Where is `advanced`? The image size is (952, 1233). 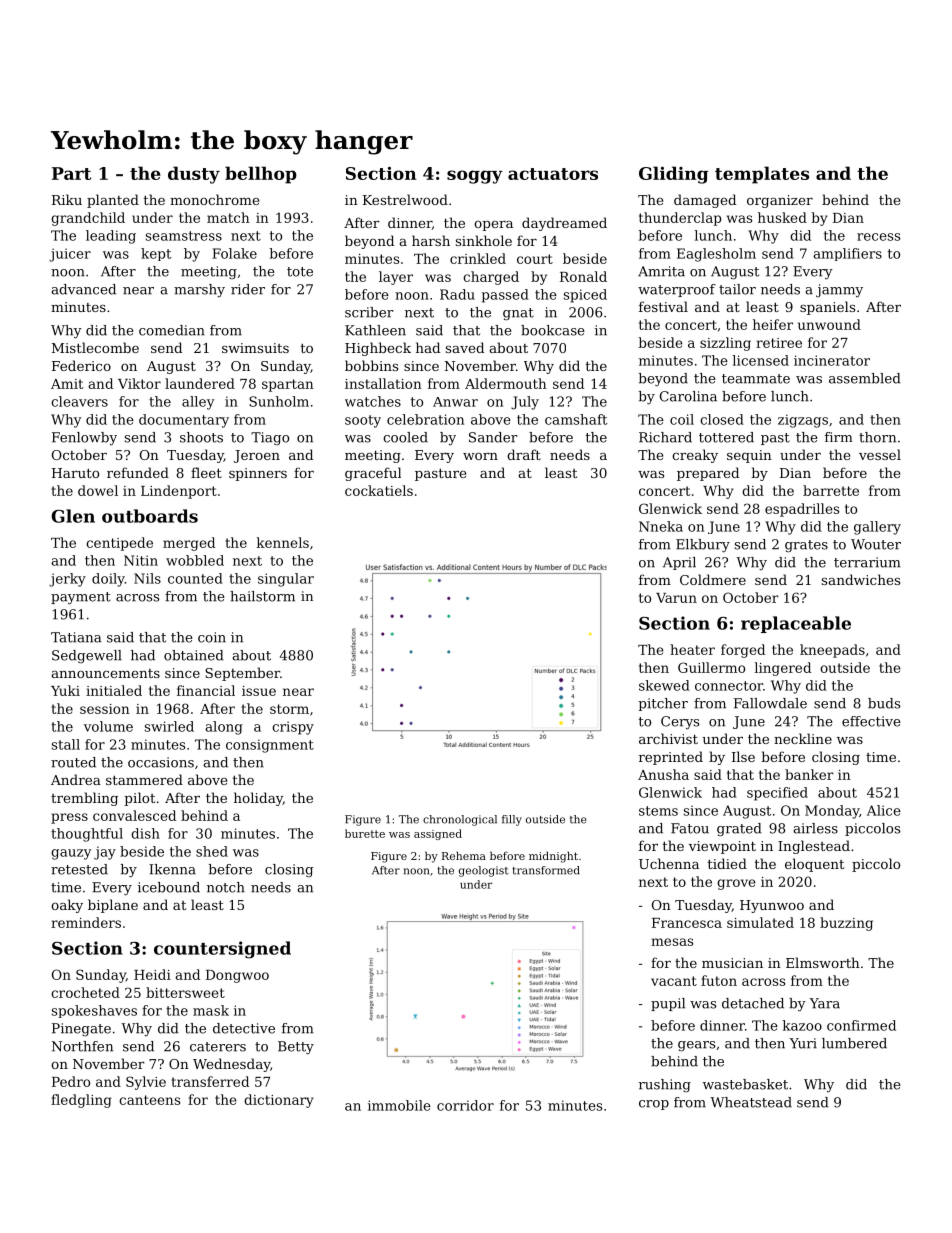 advanced is located at coordinates (83, 289).
